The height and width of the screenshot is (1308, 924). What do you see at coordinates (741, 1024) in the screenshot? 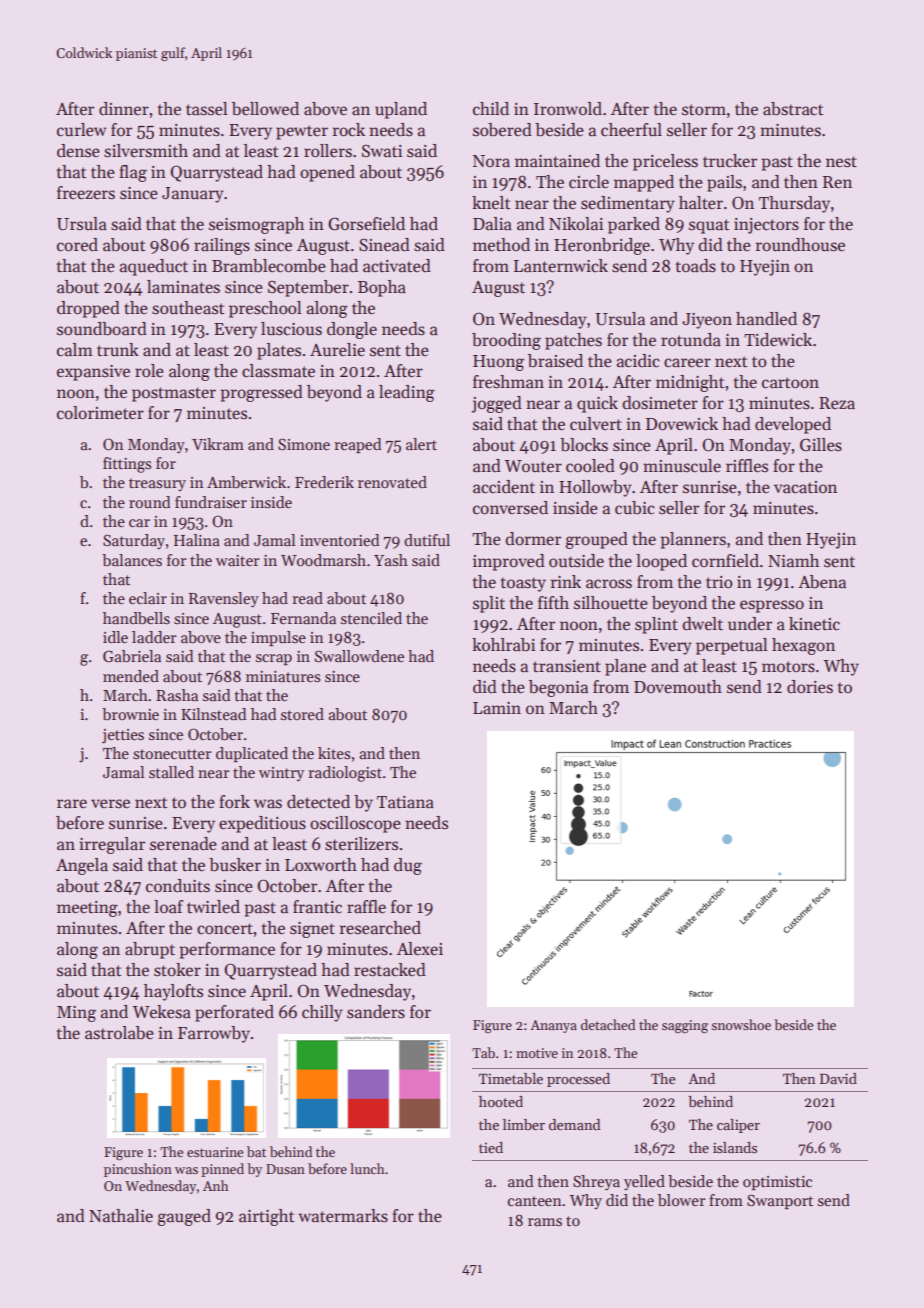
I see `snowshoe` at bounding box center [741, 1024].
